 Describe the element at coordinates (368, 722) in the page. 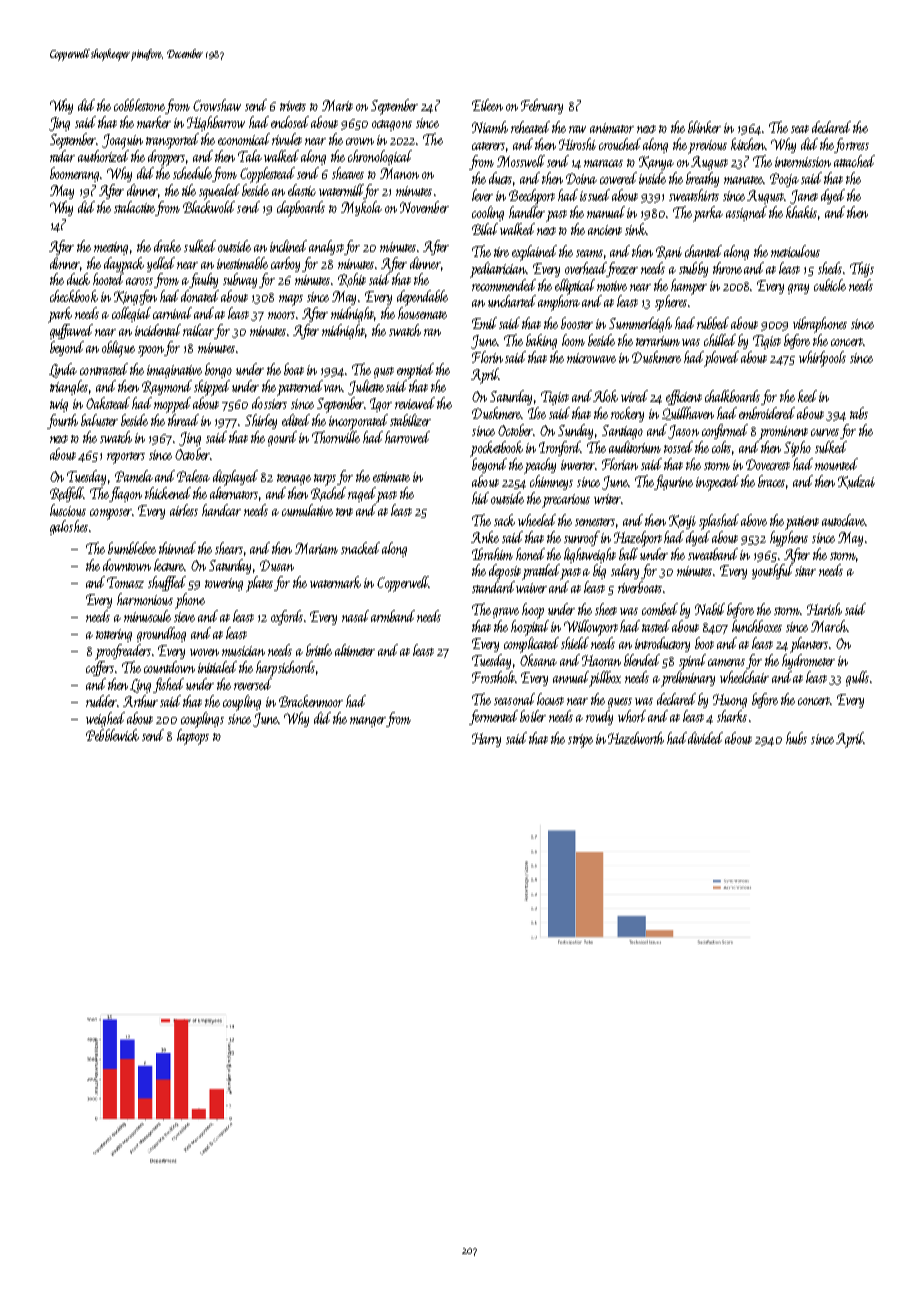

I see `manger` at that location.
